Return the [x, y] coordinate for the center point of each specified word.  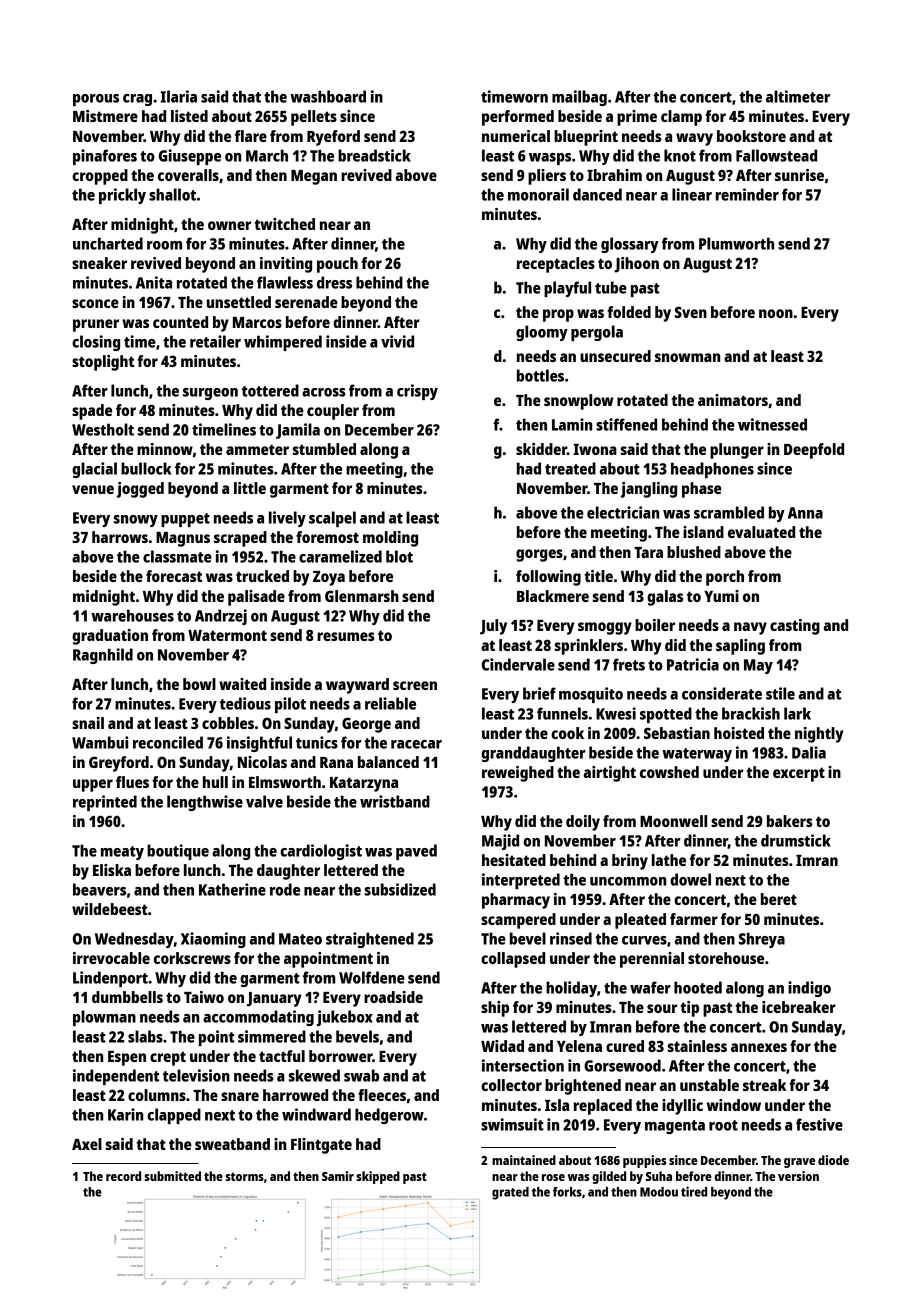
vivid [397, 341]
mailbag [579, 98]
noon [776, 313]
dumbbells [127, 997]
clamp [681, 118]
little [250, 488]
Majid [500, 842]
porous [96, 100]
